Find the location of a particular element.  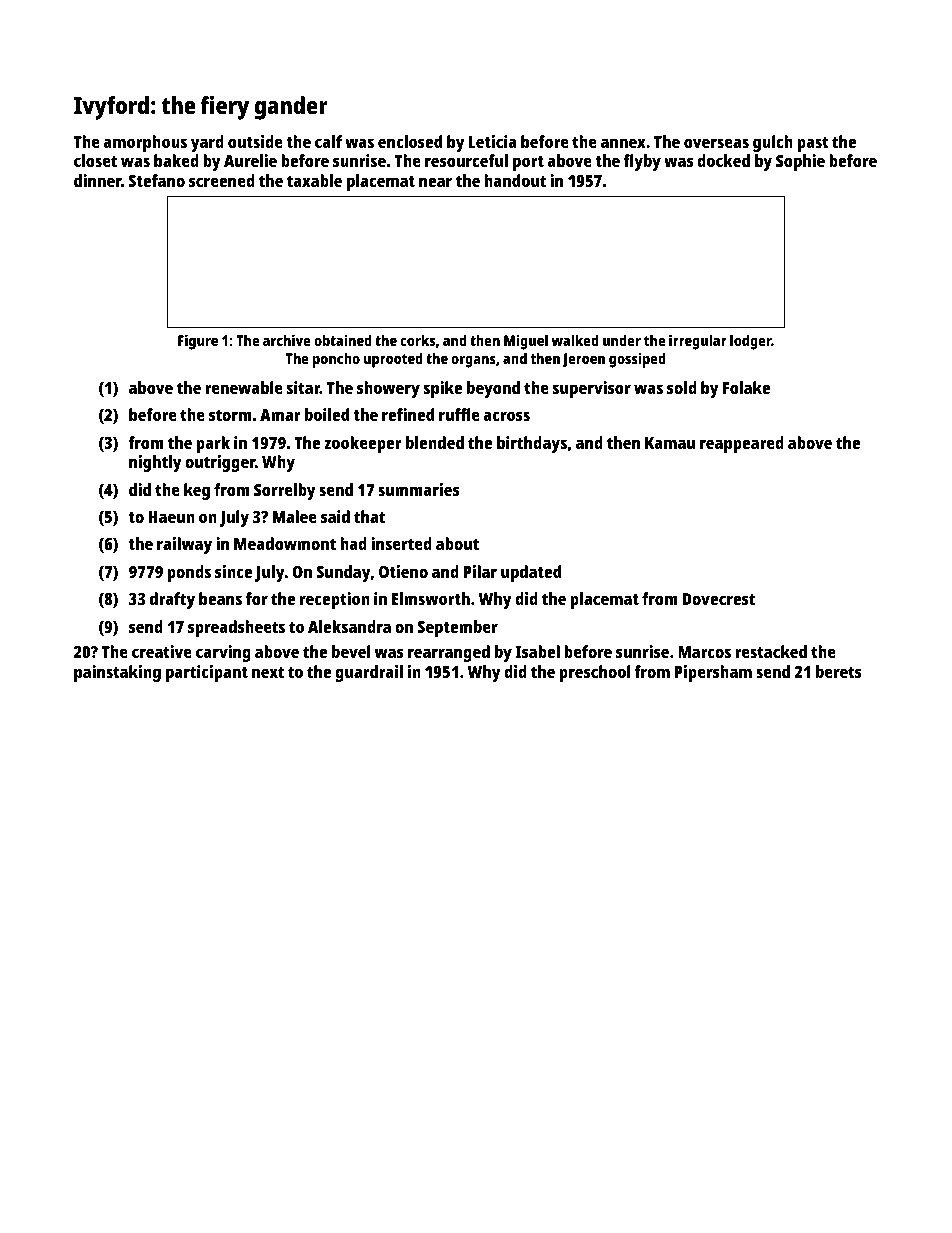

next is located at coordinates (268, 672).
